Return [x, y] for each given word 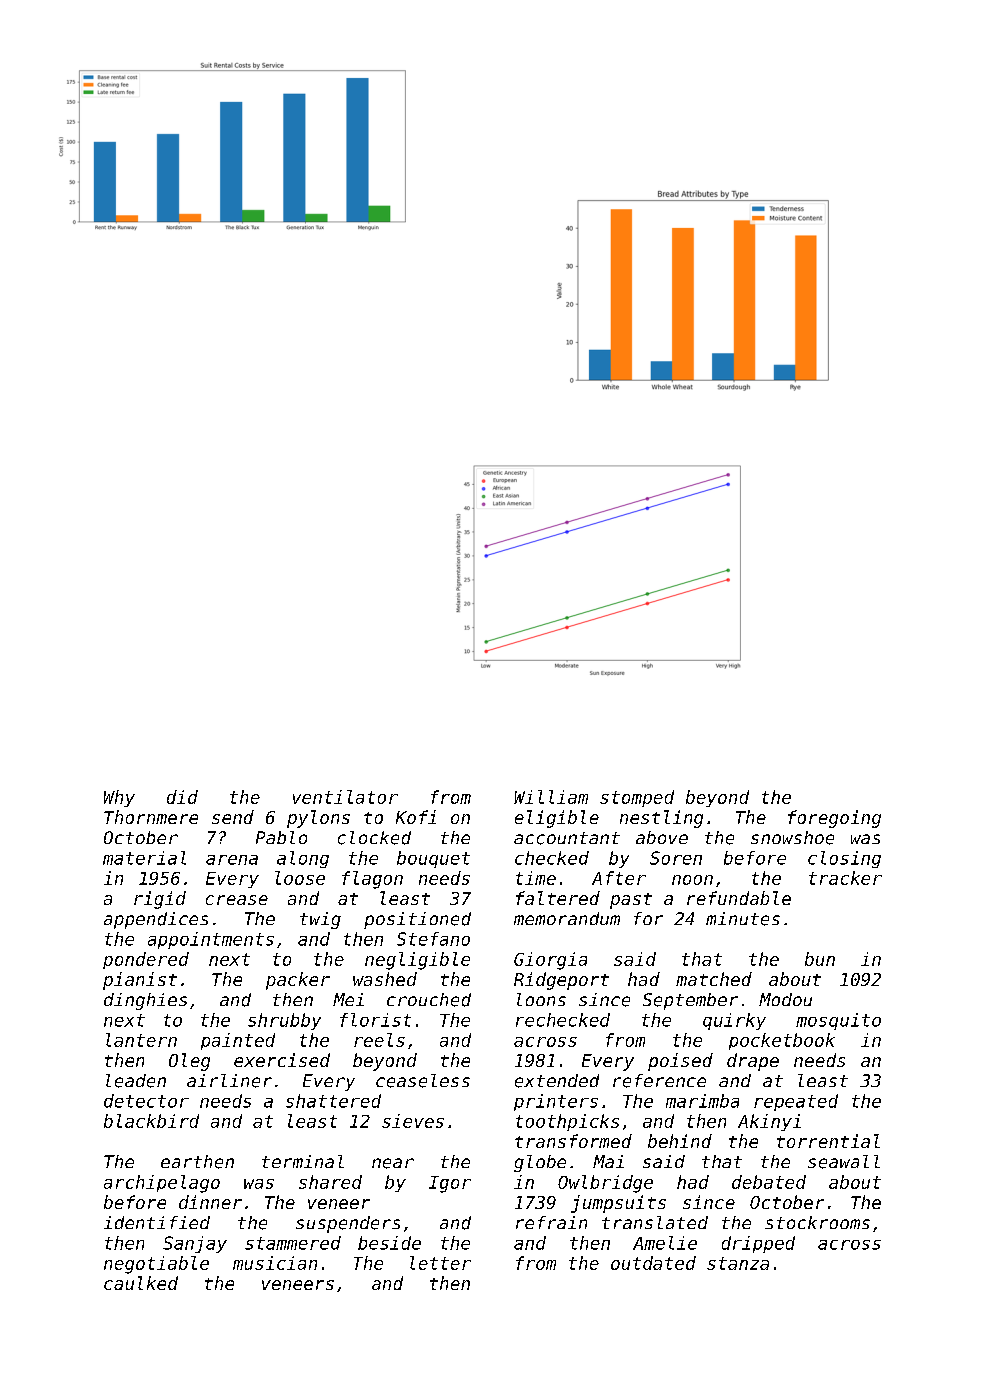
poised [680, 1062]
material [144, 858]
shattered [333, 1101]
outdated [653, 1263]
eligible [557, 819]
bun [820, 959]
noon [692, 880]
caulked [141, 1283]
